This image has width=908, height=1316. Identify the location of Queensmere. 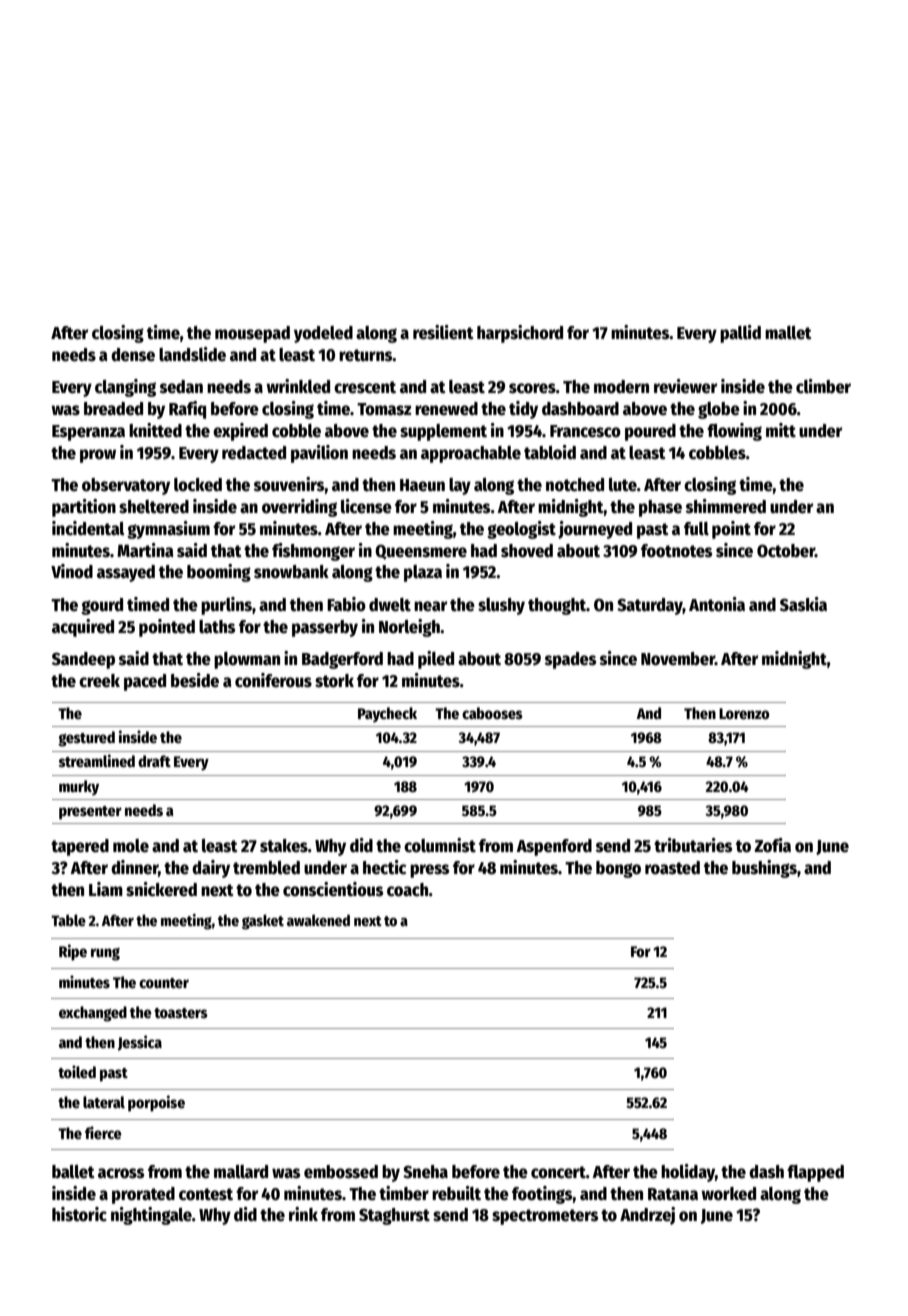
(421, 552).
